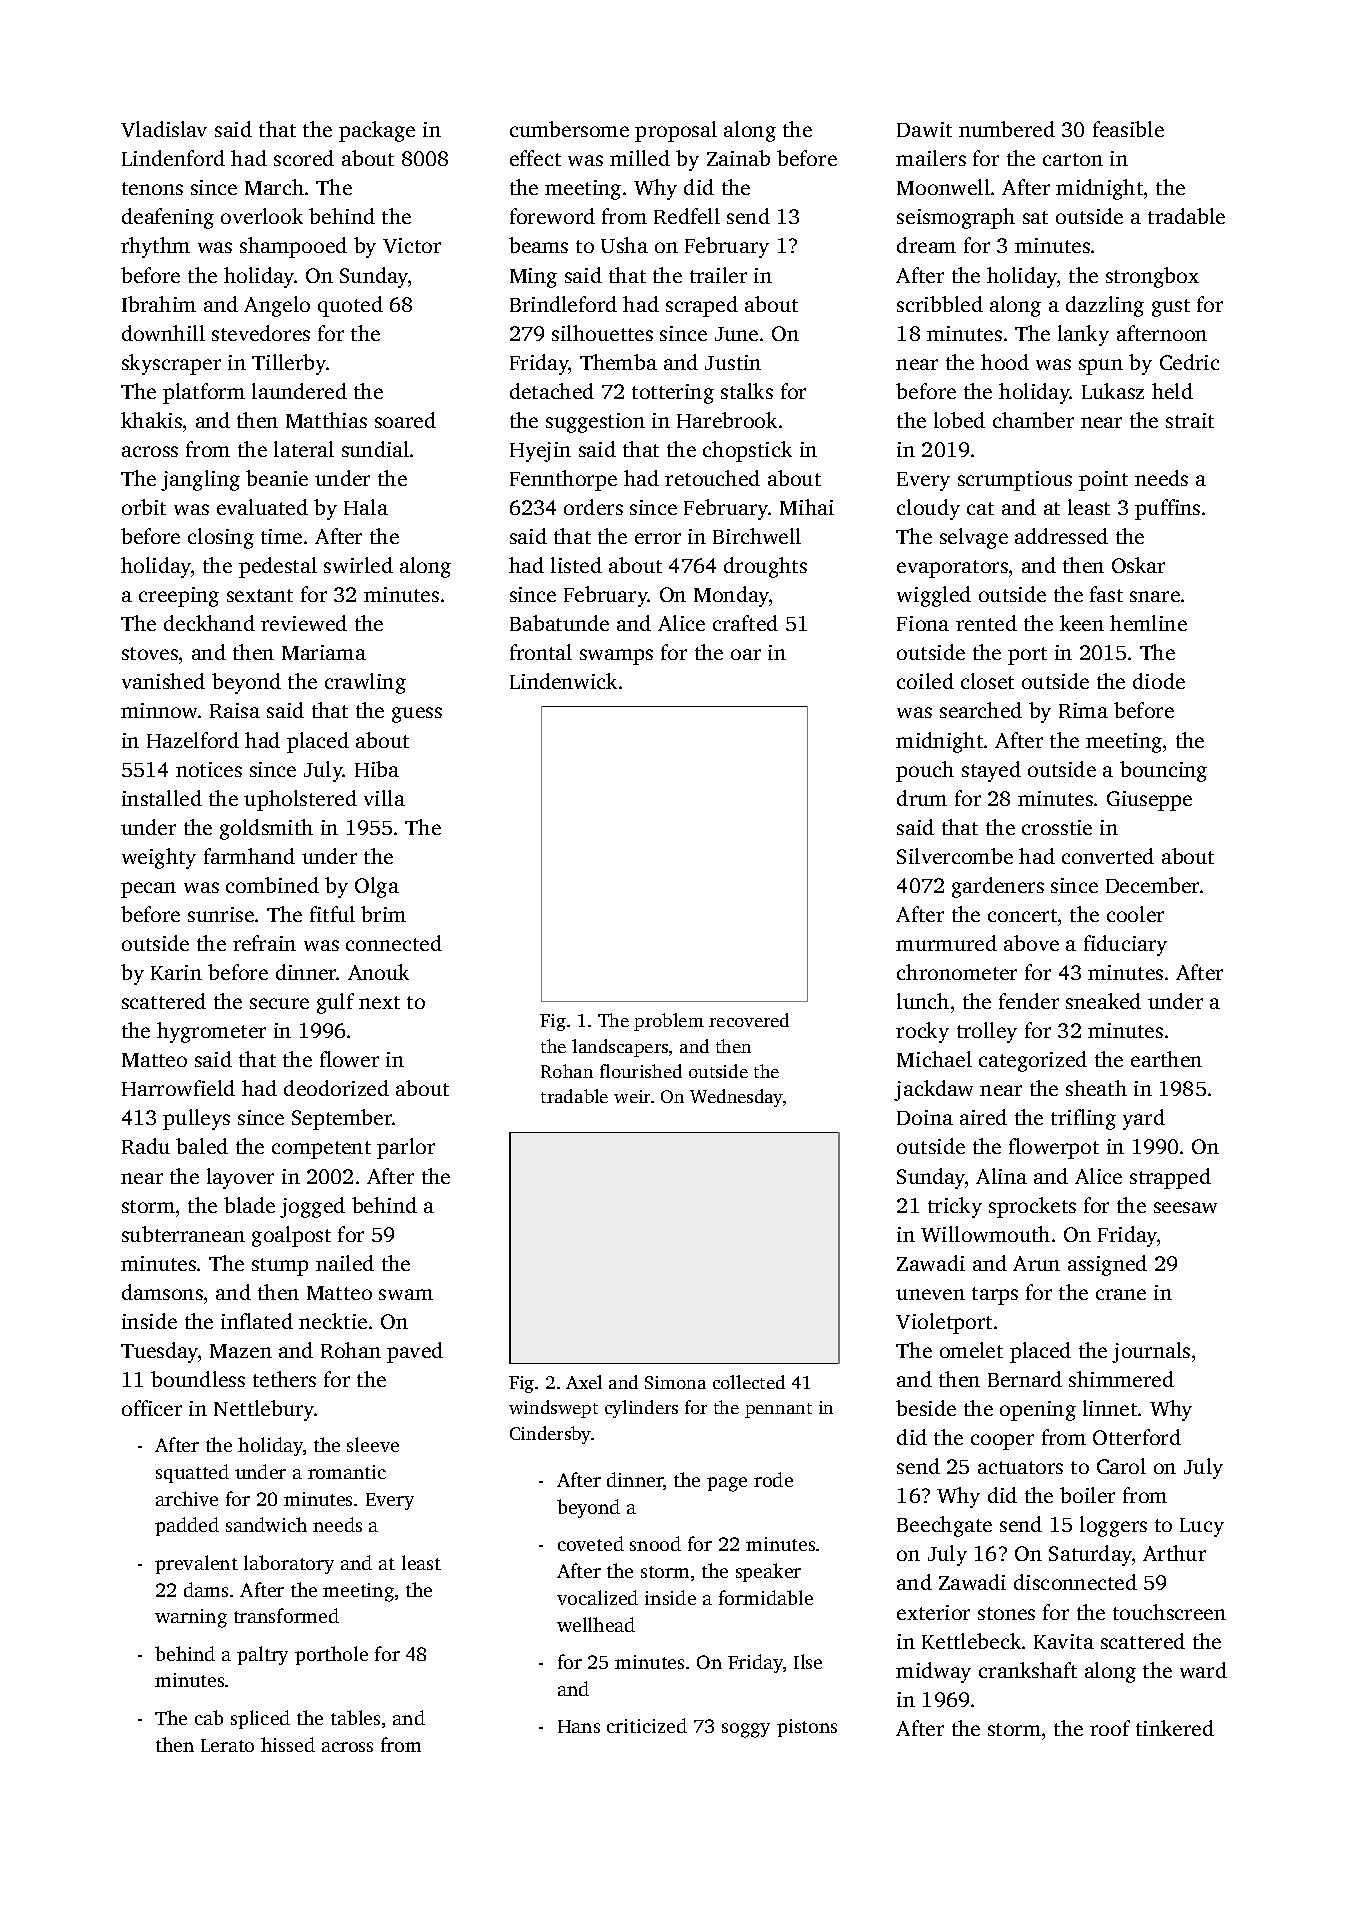 The image size is (1349, 1908). I want to click on detached, so click(552, 391).
